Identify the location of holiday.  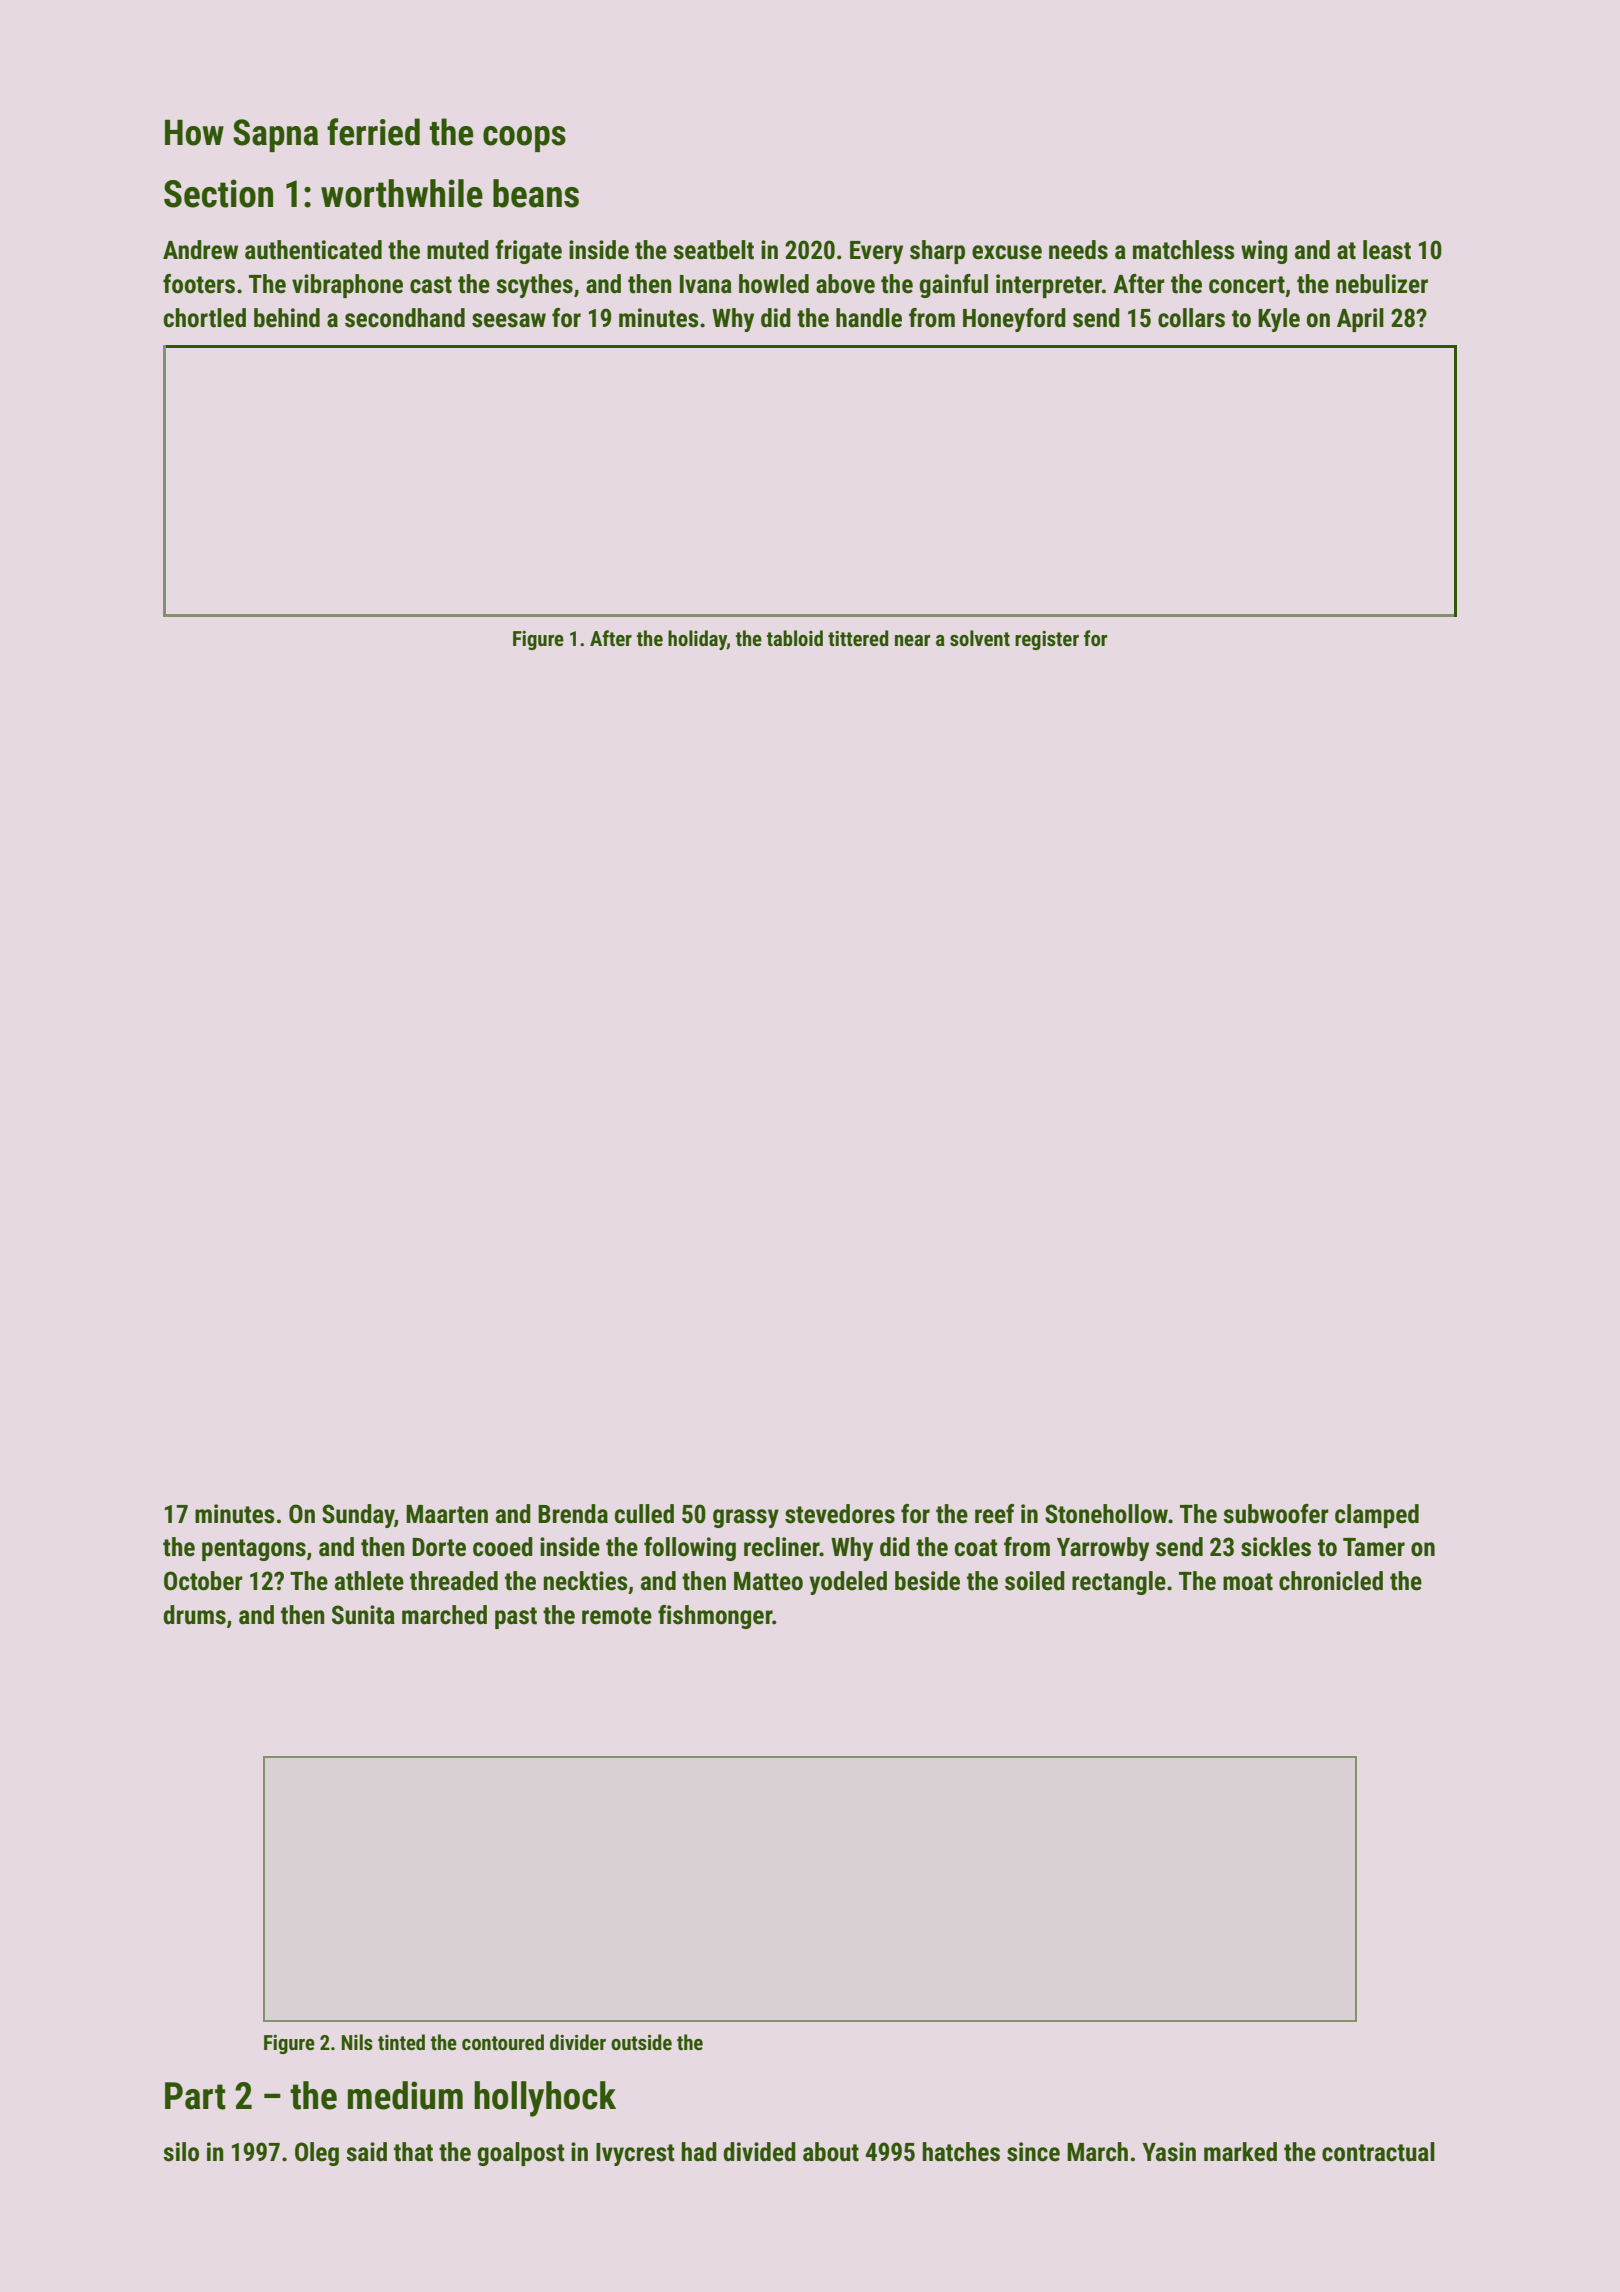
(697, 640).
